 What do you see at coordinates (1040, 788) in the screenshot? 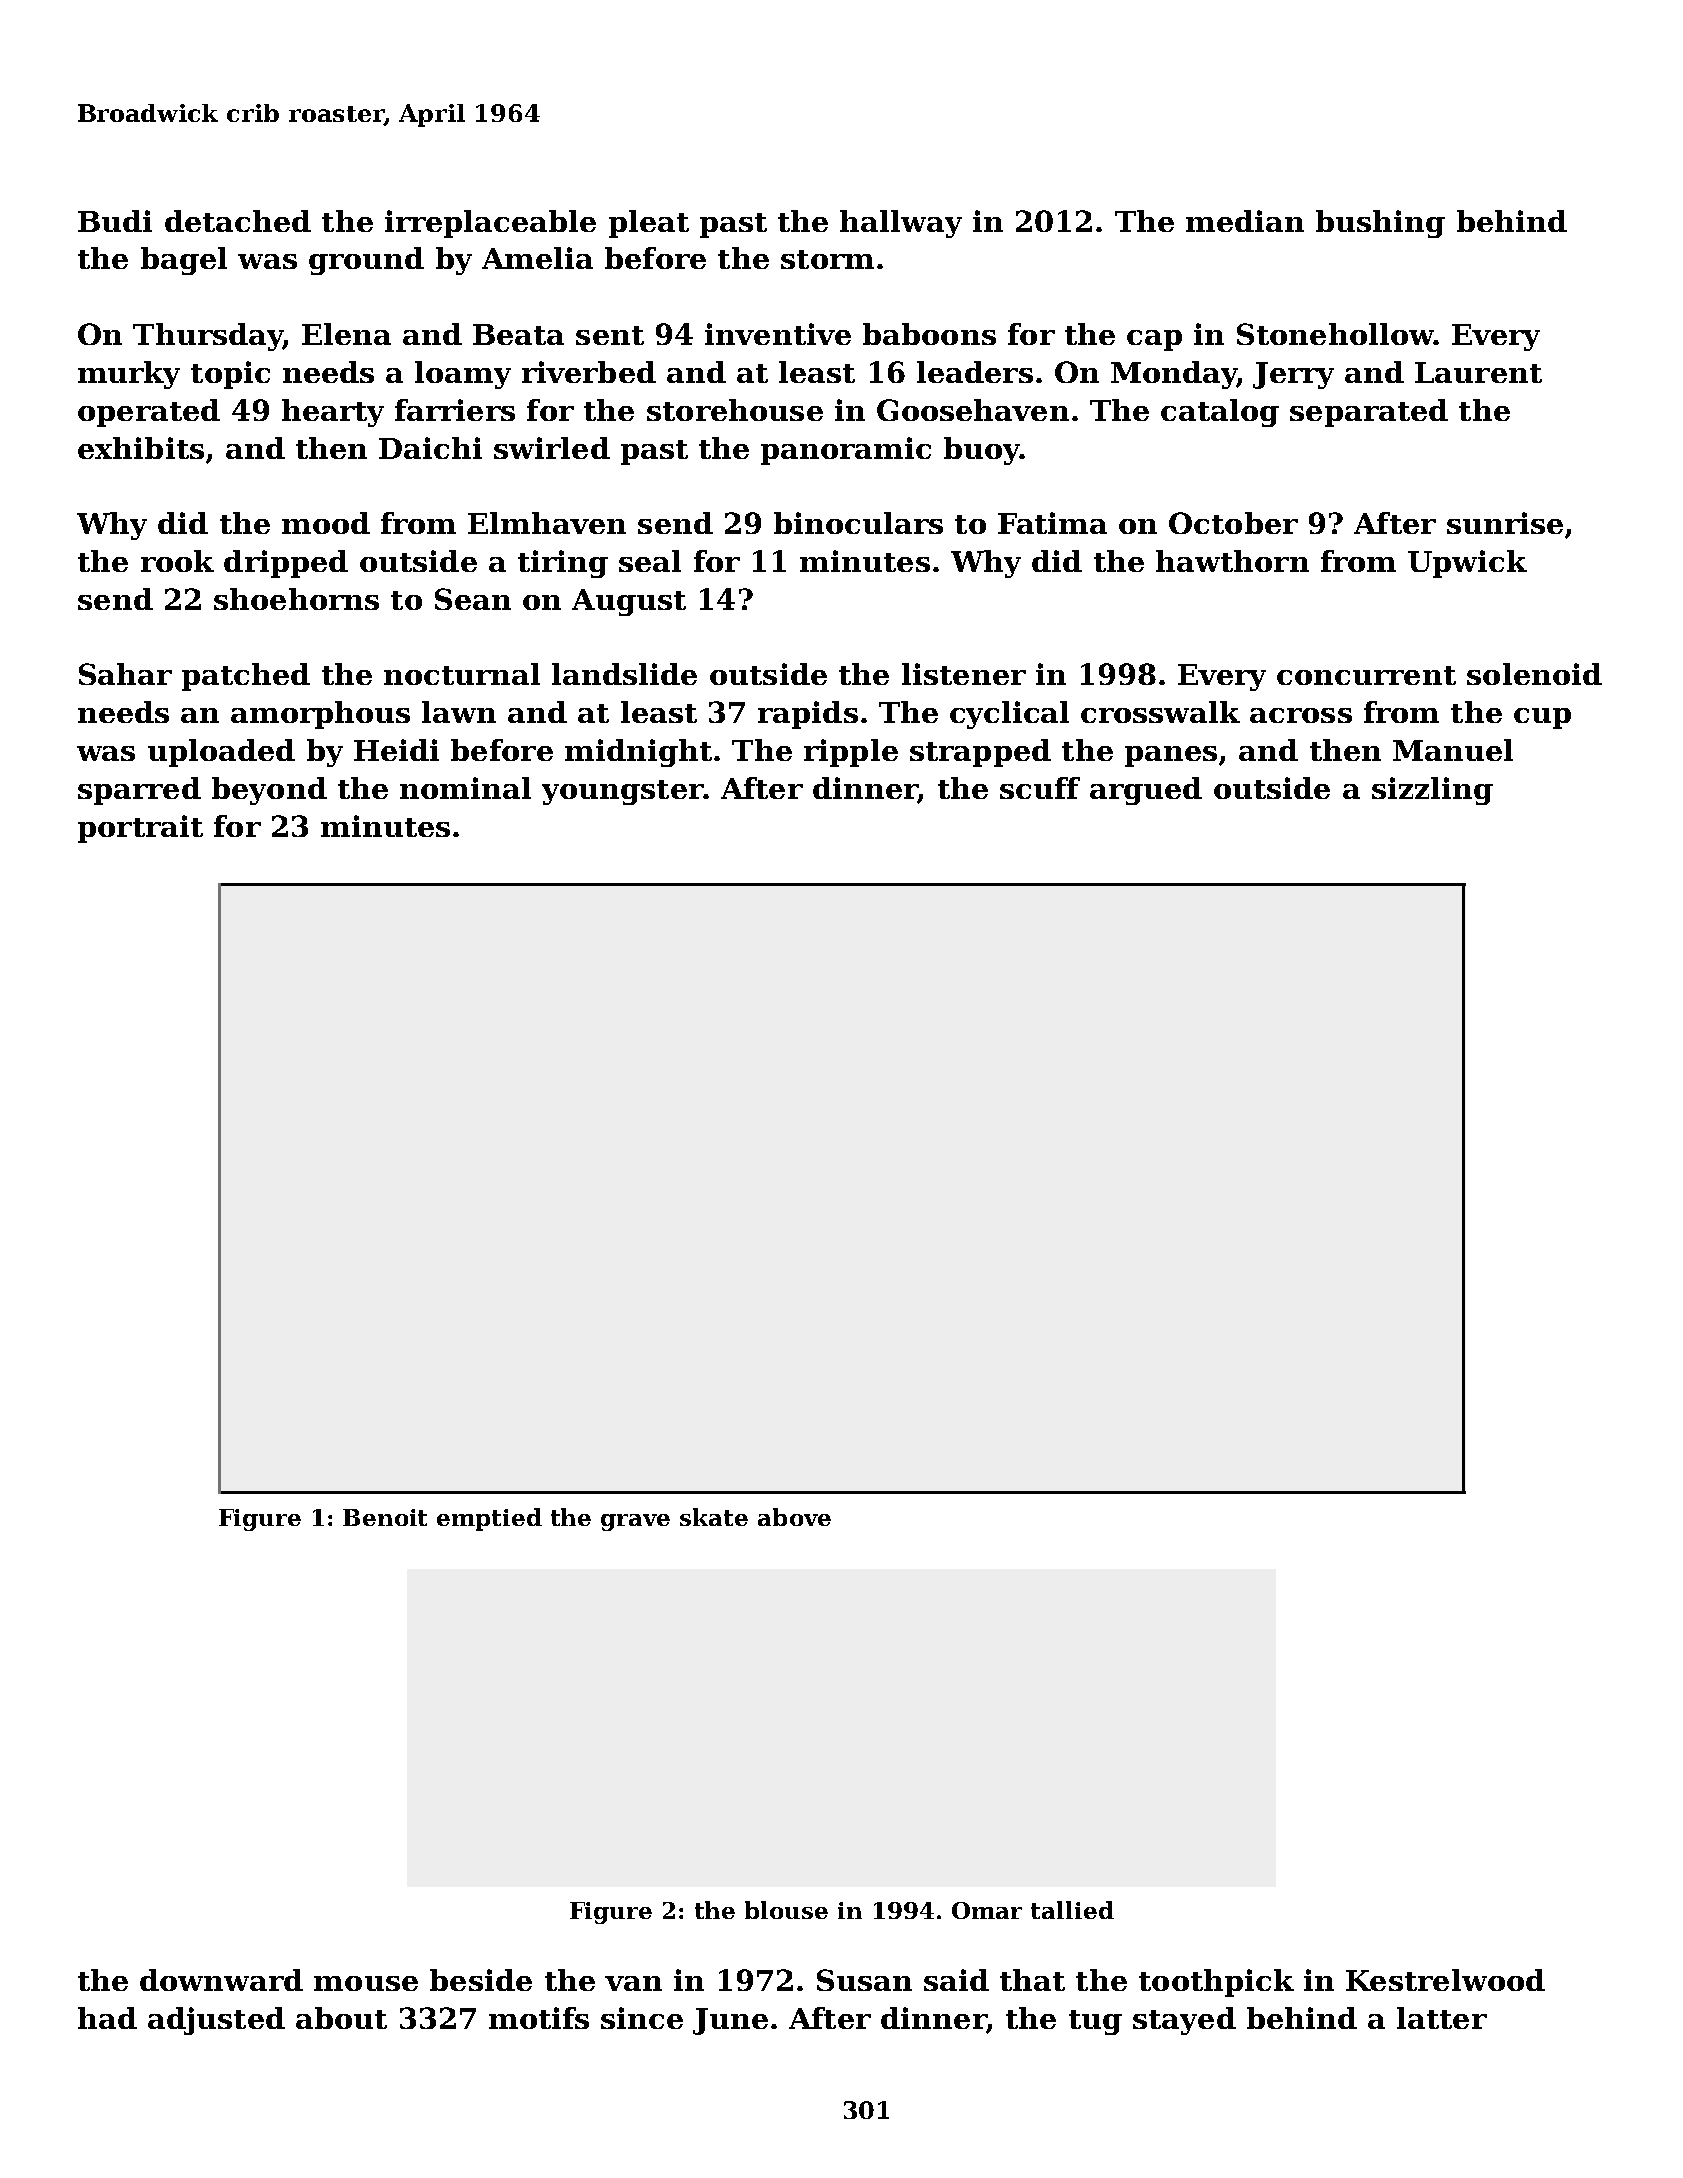
I see `scuff` at bounding box center [1040, 788].
